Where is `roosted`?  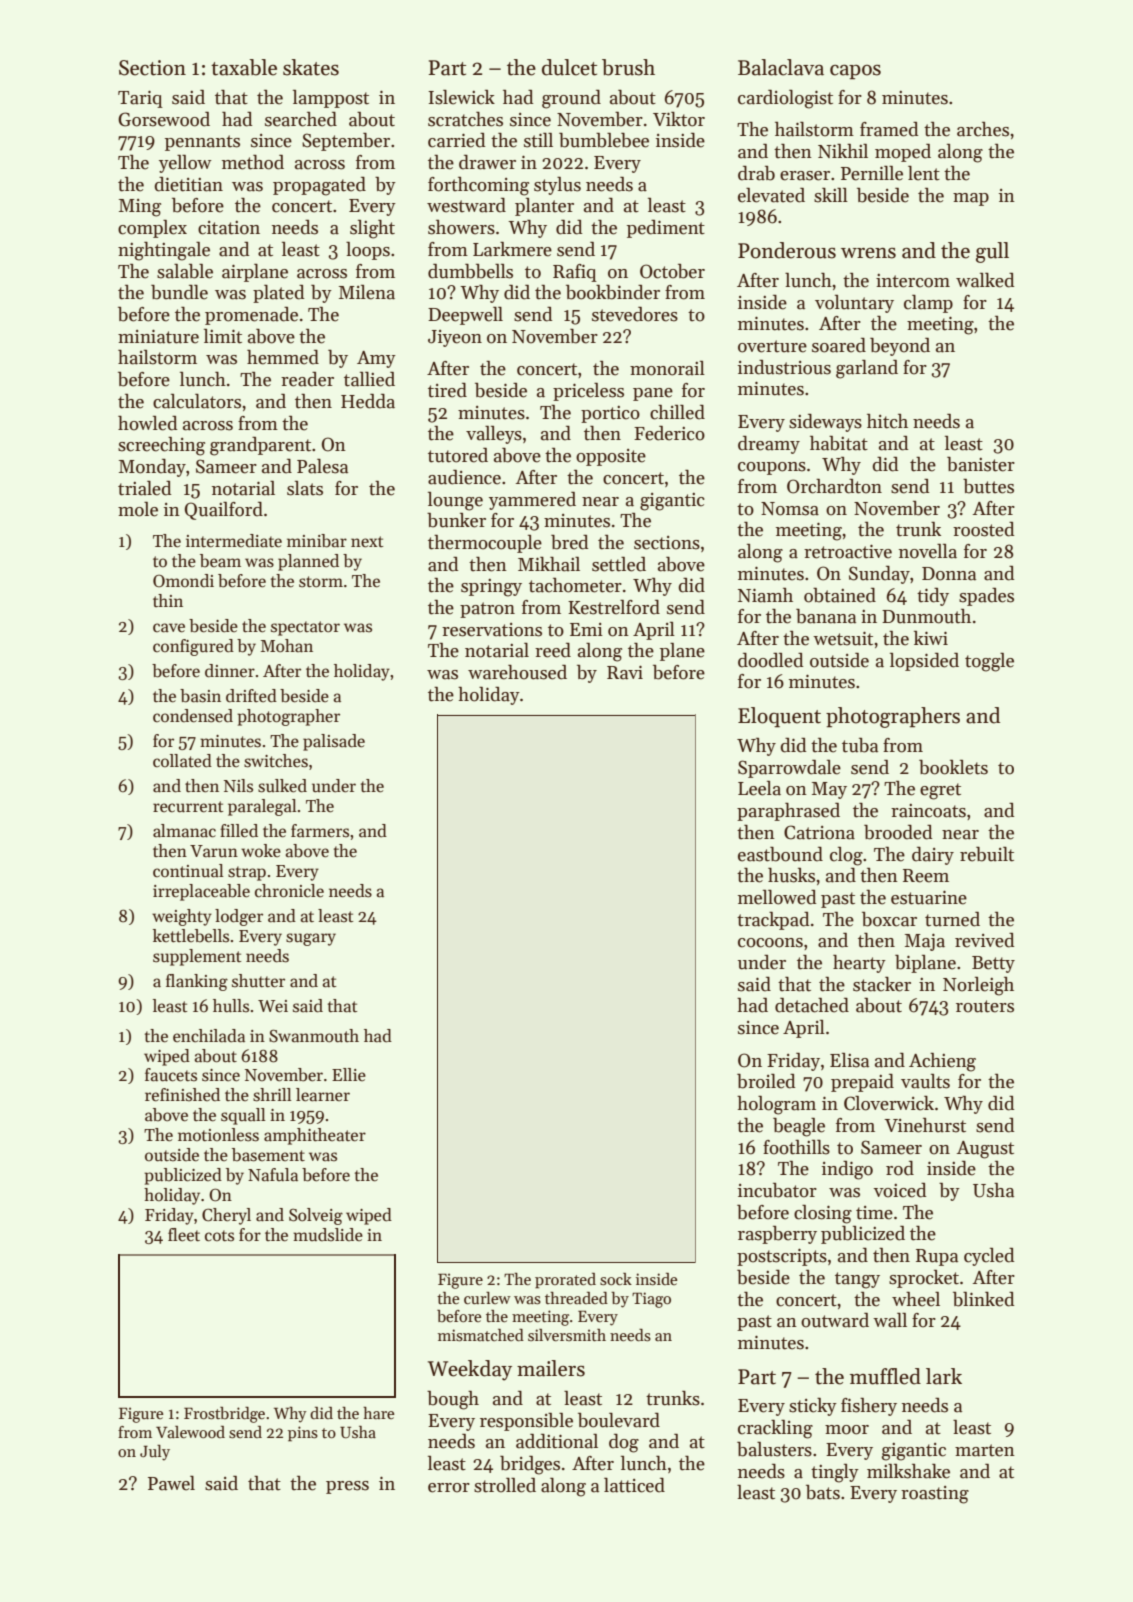
roosted is located at coordinates (984, 529).
